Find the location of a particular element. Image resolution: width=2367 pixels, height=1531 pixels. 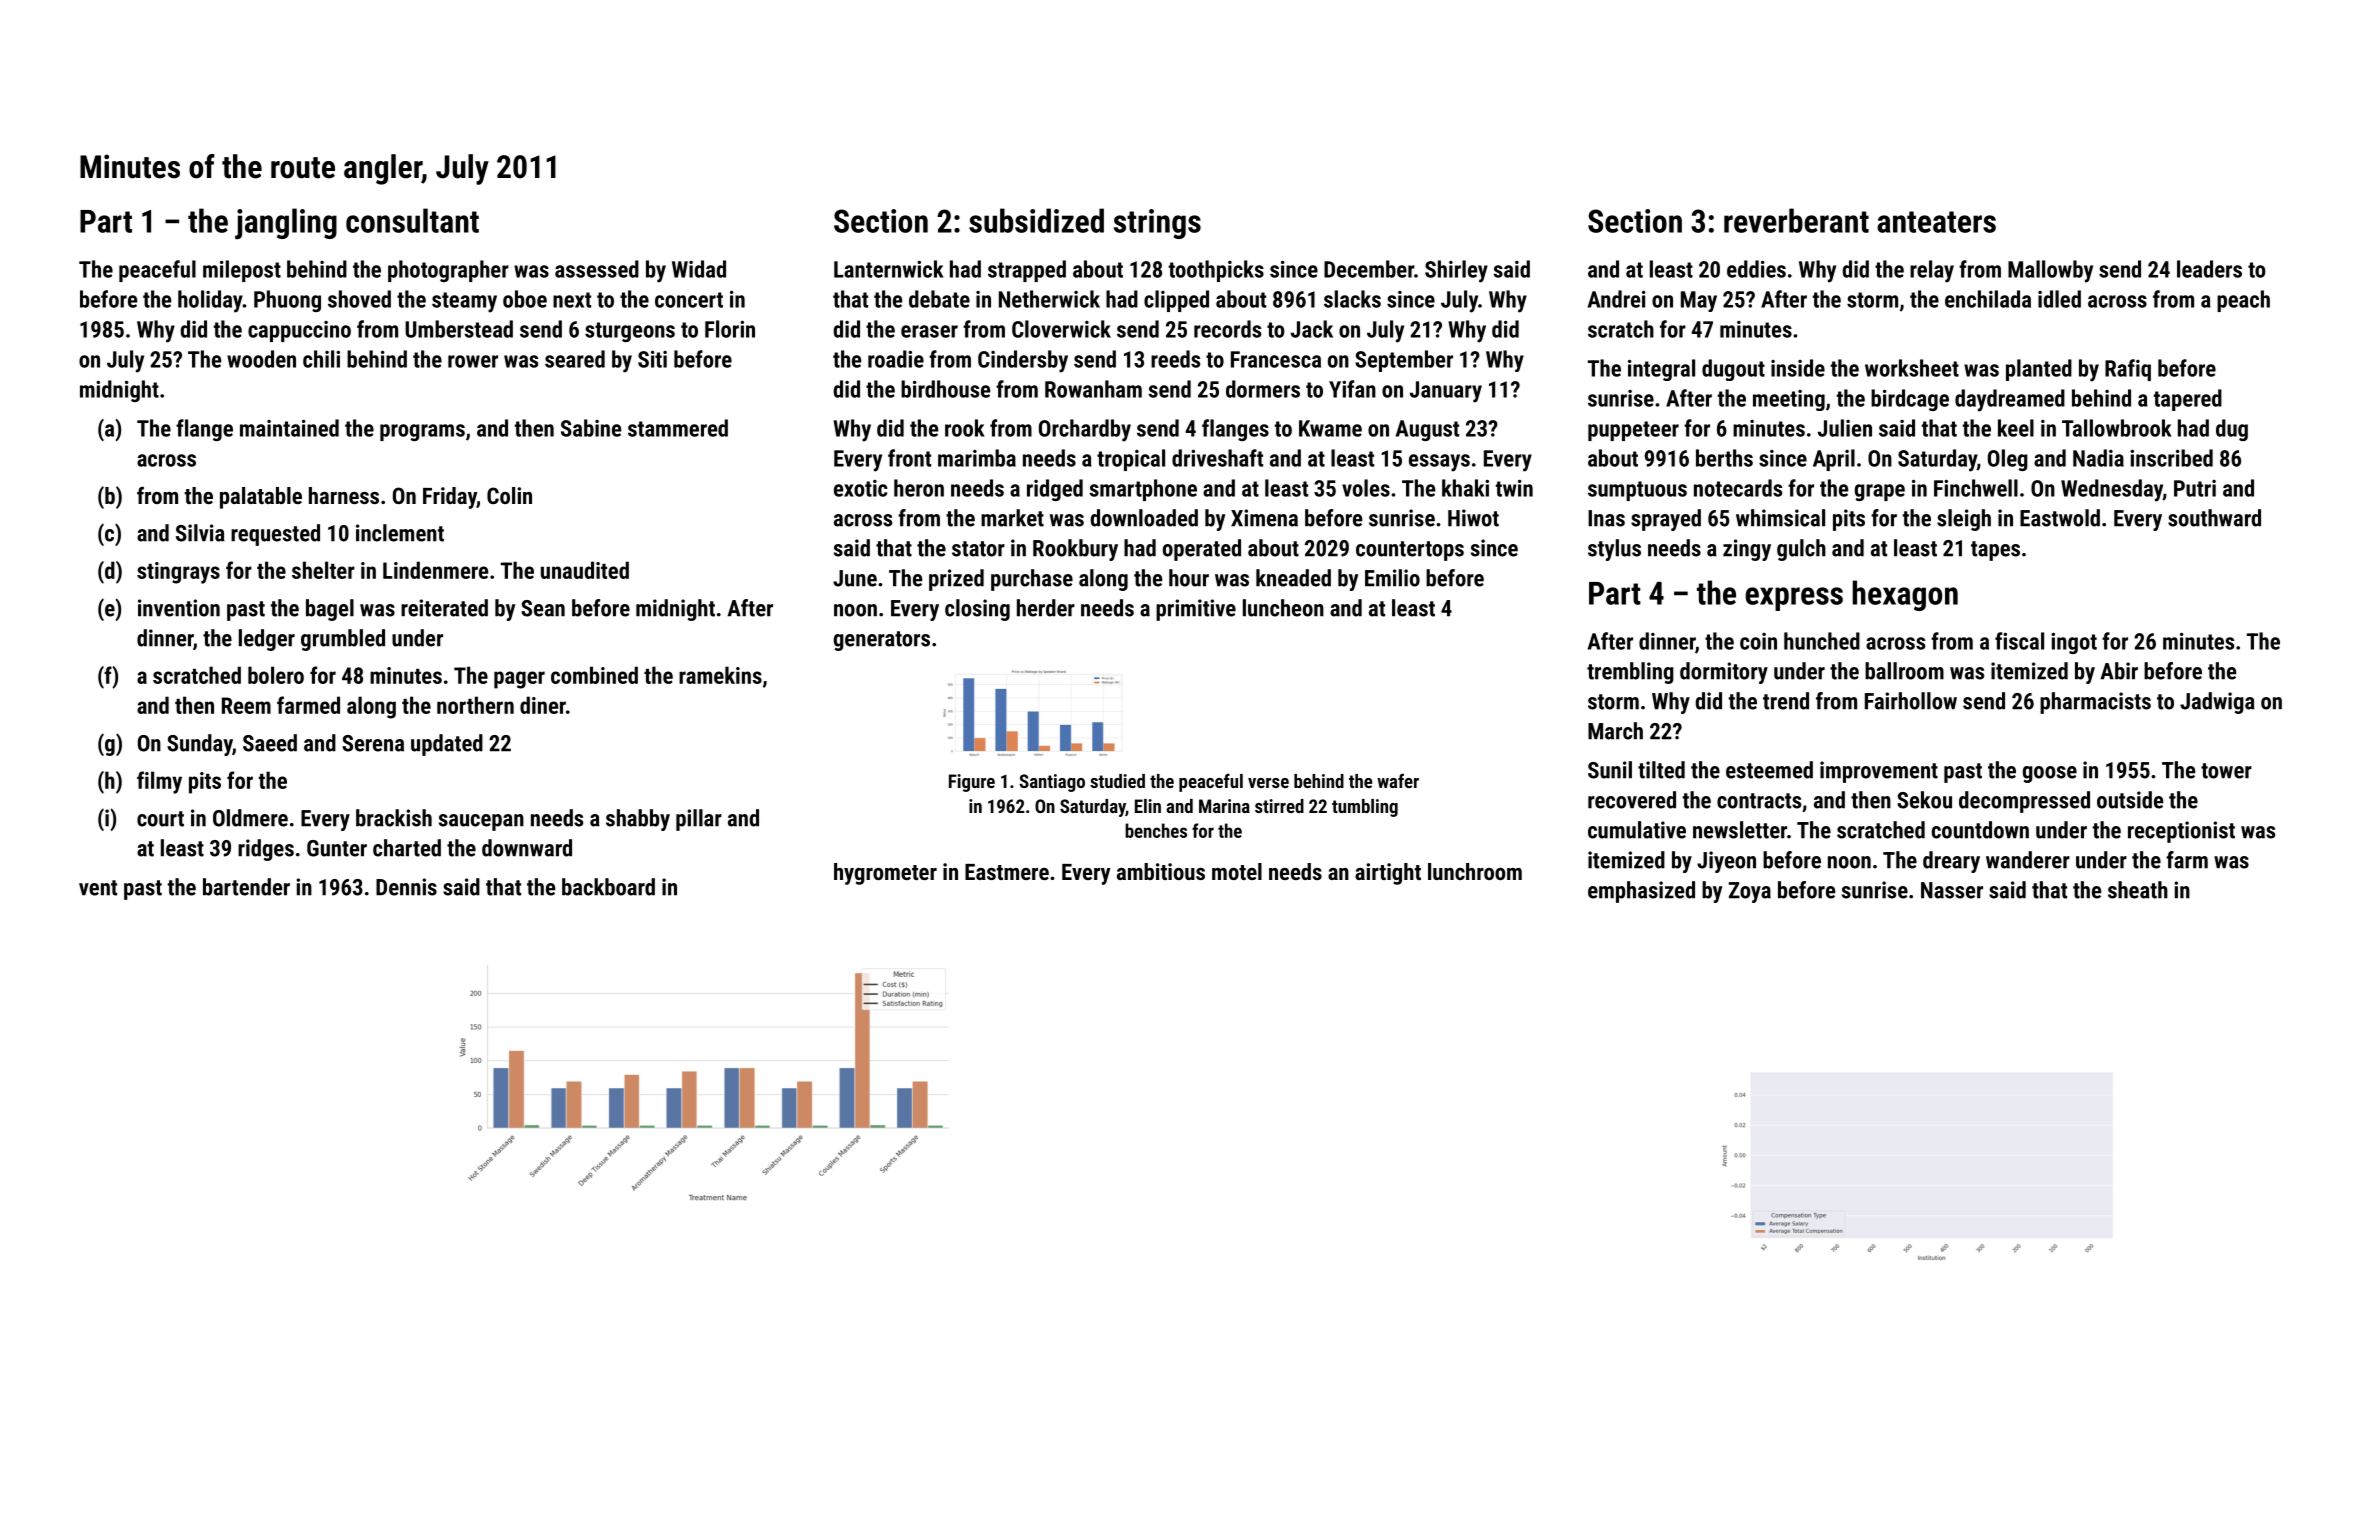

anteaters is located at coordinates (1936, 222).
